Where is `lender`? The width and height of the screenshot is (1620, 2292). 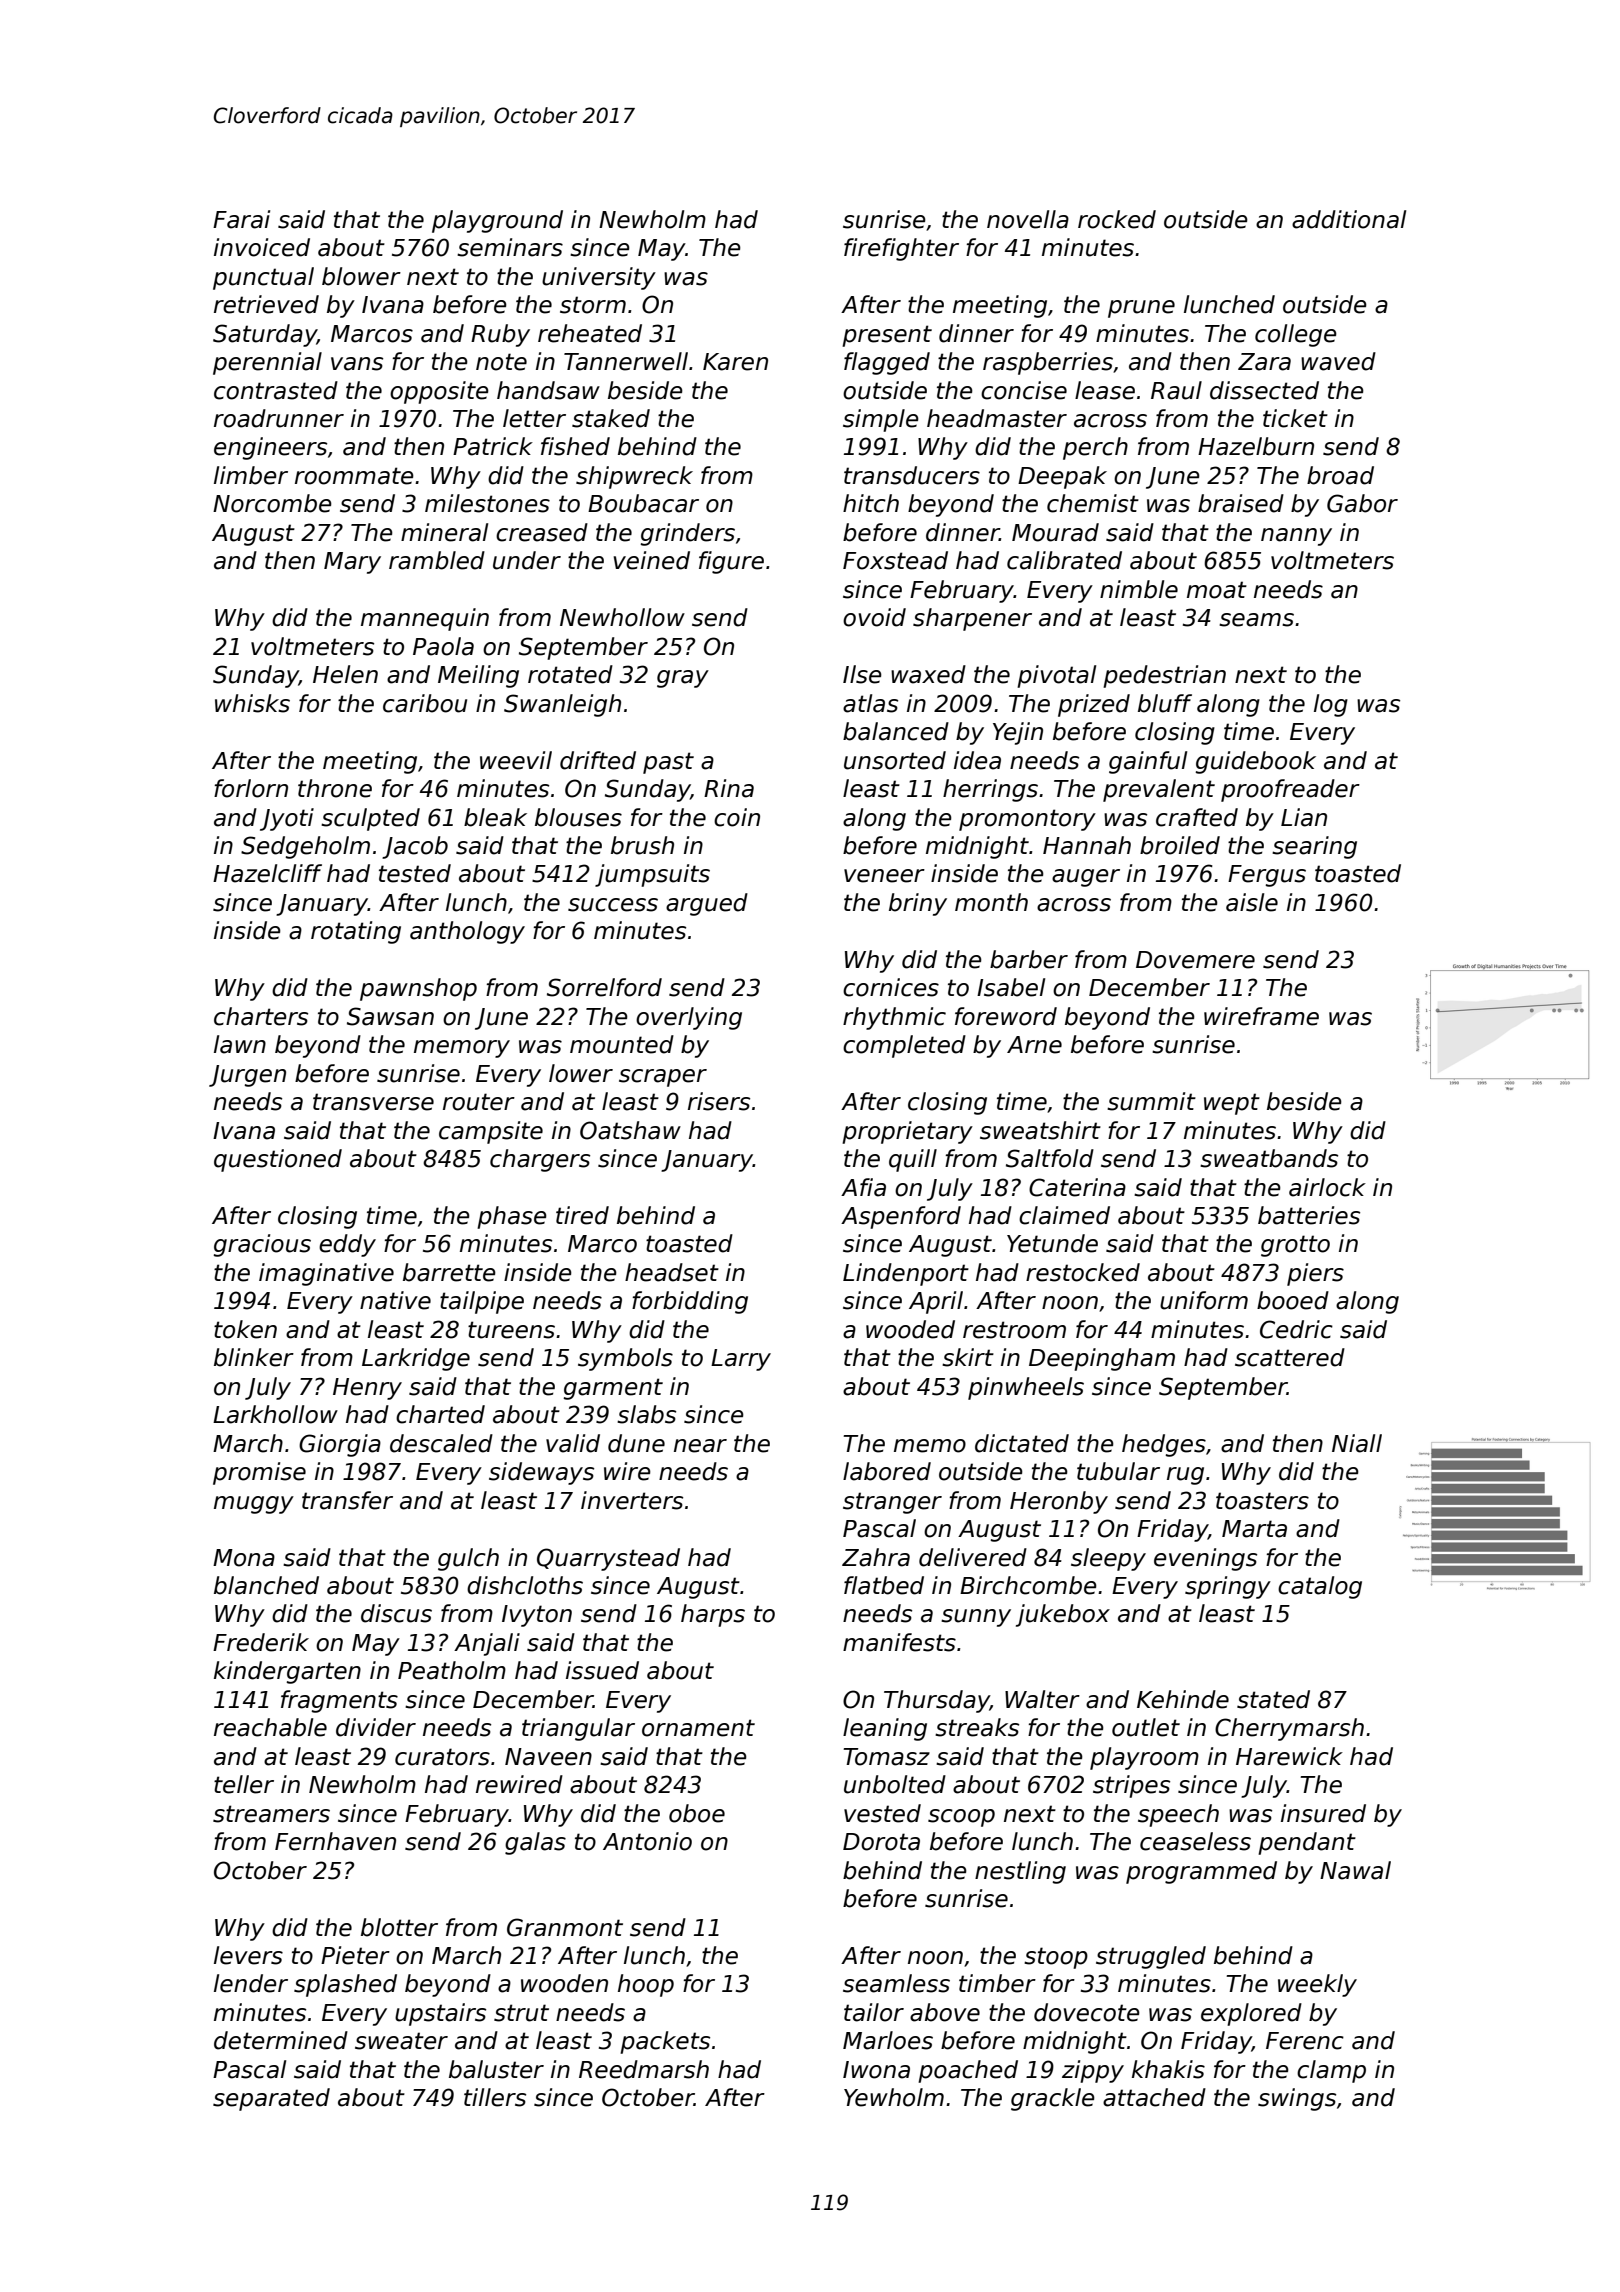 lender is located at coordinates (251, 1983).
